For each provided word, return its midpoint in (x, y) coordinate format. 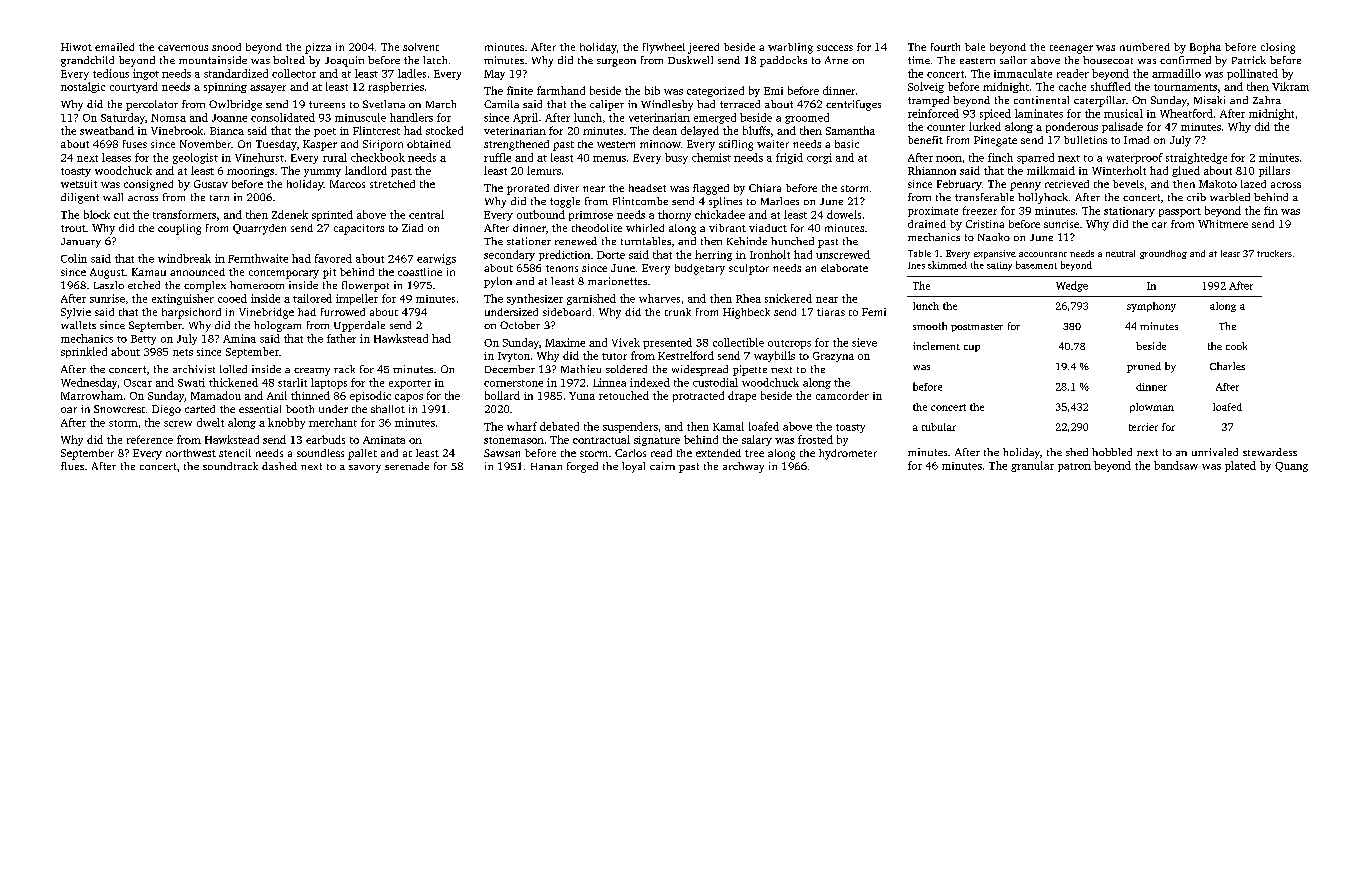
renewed (576, 241)
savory (365, 469)
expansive (995, 254)
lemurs (544, 170)
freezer (980, 210)
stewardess (1270, 452)
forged (582, 467)
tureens (327, 104)
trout (73, 228)
